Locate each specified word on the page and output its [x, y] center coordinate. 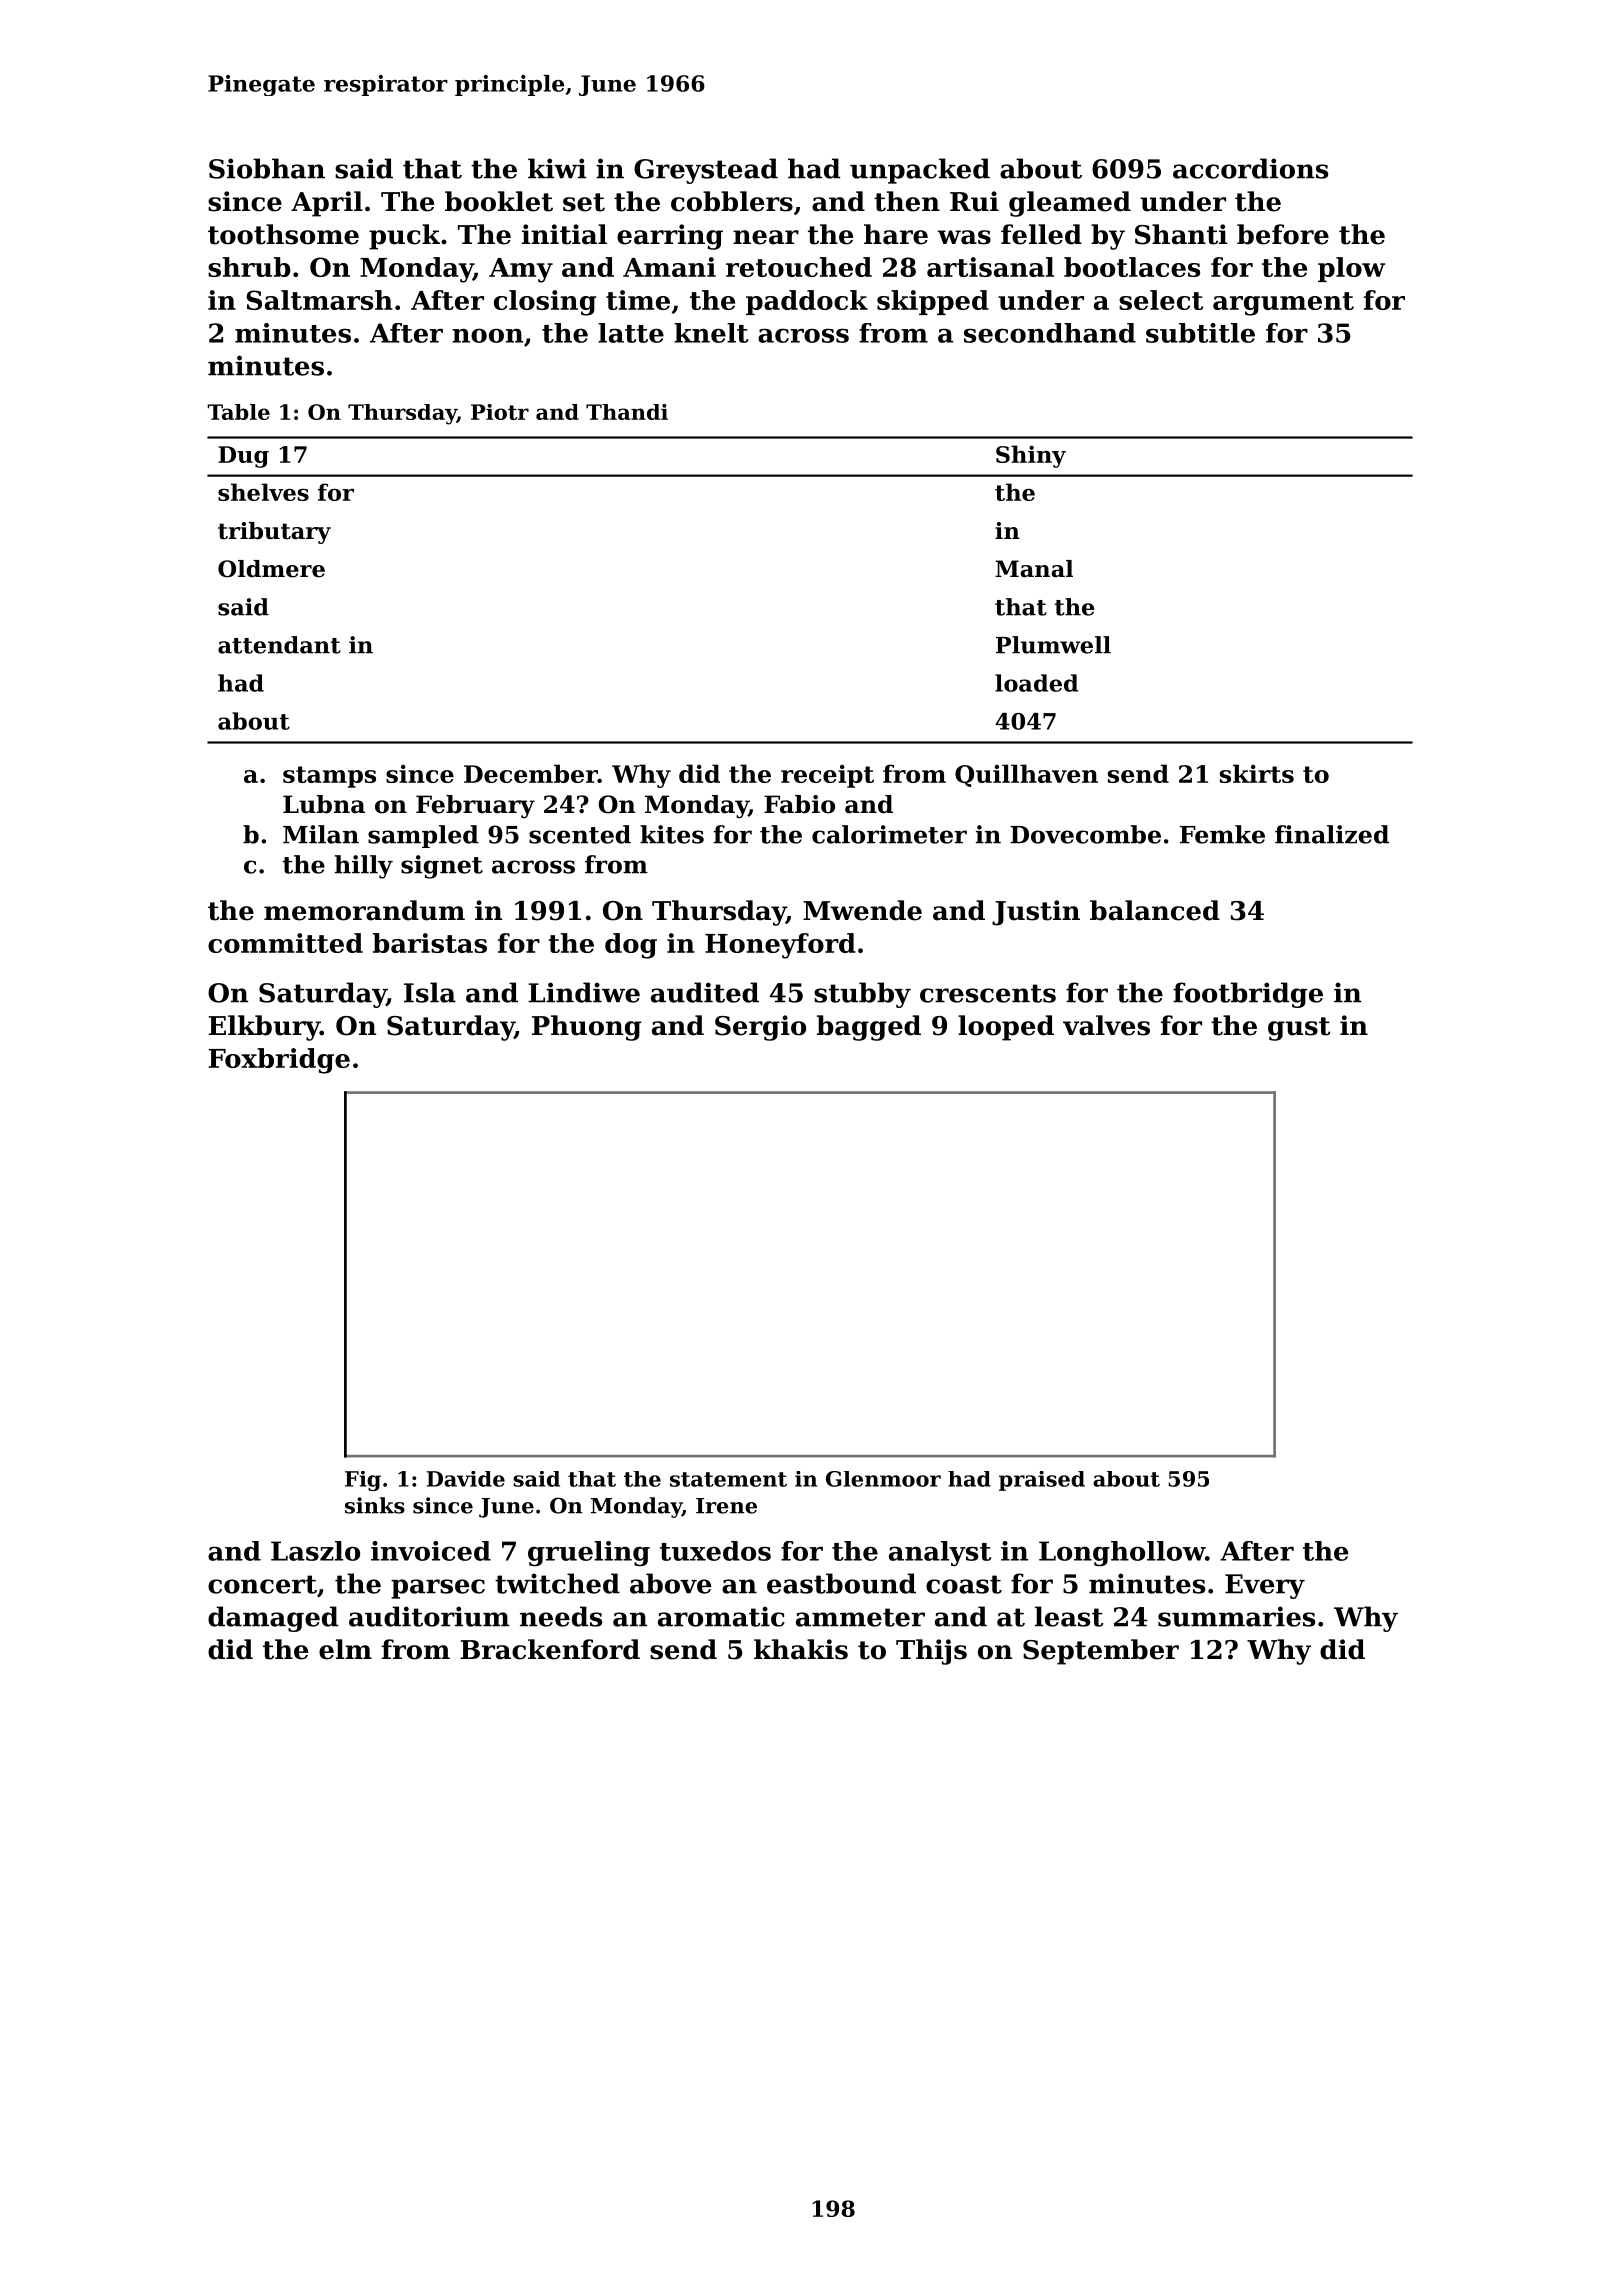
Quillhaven [1026, 775]
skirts [1257, 773]
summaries [1236, 1616]
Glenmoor [883, 1479]
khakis [801, 1649]
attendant [279, 645]
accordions [1250, 168]
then [907, 201]
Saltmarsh [319, 300]
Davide [466, 1479]
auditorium [429, 1616]
